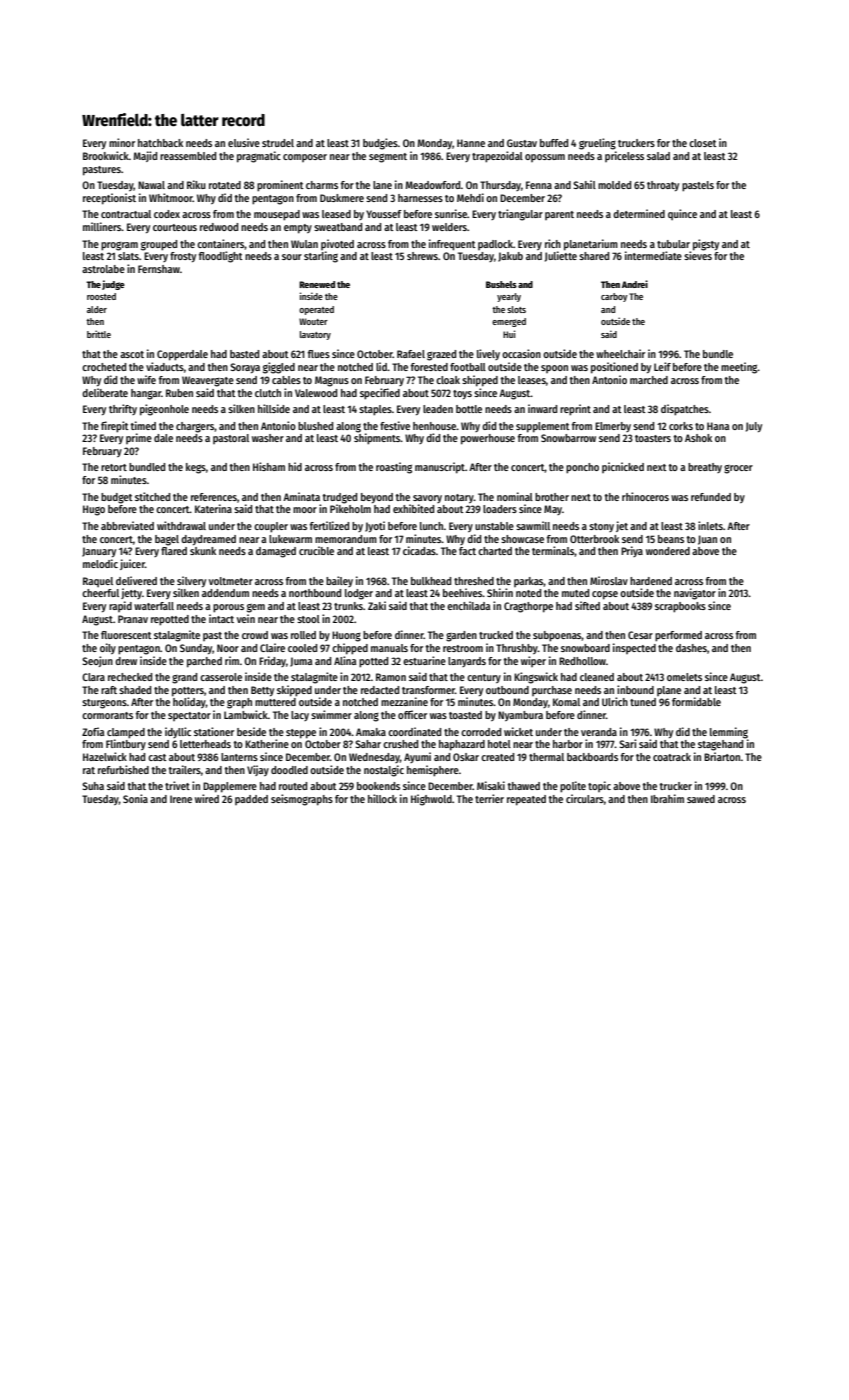 Image resolution: width=849 pixels, height=1400 pixels. What do you see at coordinates (132, 354) in the document?
I see `ascot` at bounding box center [132, 354].
